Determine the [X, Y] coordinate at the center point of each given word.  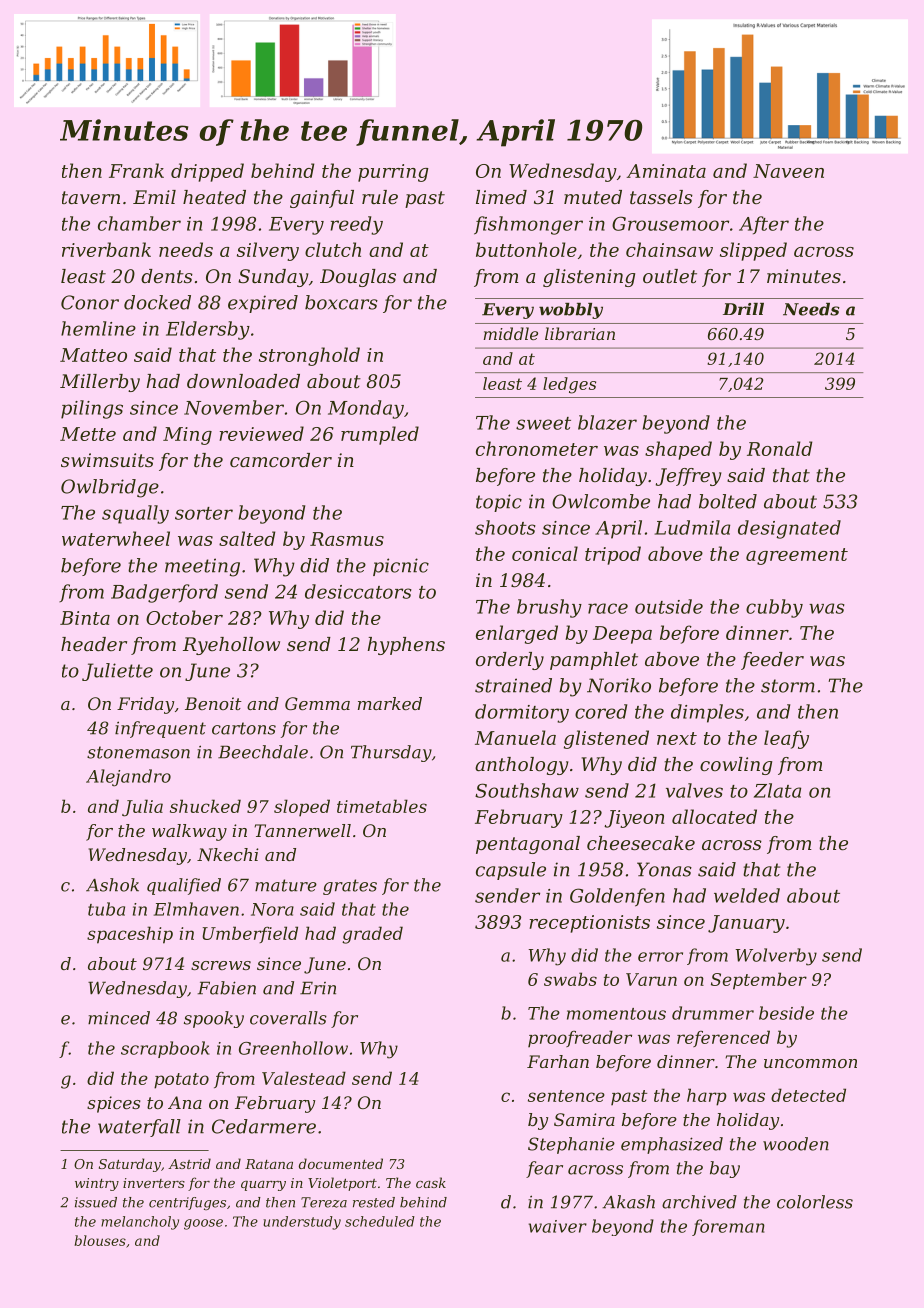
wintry [97, 1184]
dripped [207, 172]
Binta [85, 618]
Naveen [788, 171]
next [677, 738]
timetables [382, 806]
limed [501, 197]
